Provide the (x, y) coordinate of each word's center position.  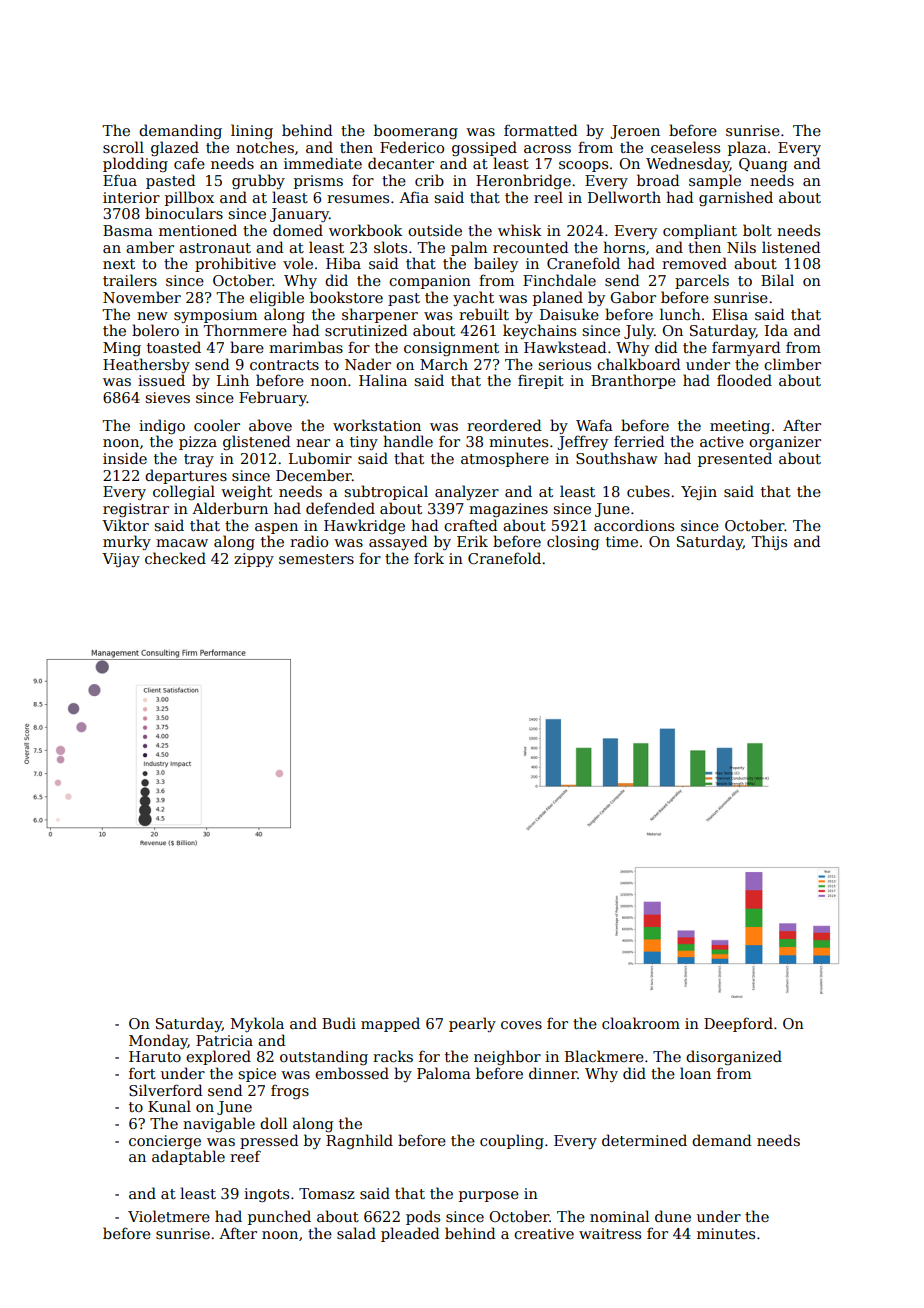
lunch (680, 314)
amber (150, 247)
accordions (634, 525)
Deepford (738, 1024)
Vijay (121, 560)
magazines (508, 510)
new (152, 316)
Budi (339, 1023)
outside (435, 230)
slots (390, 247)
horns (624, 247)
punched (279, 1217)
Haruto (155, 1056)
